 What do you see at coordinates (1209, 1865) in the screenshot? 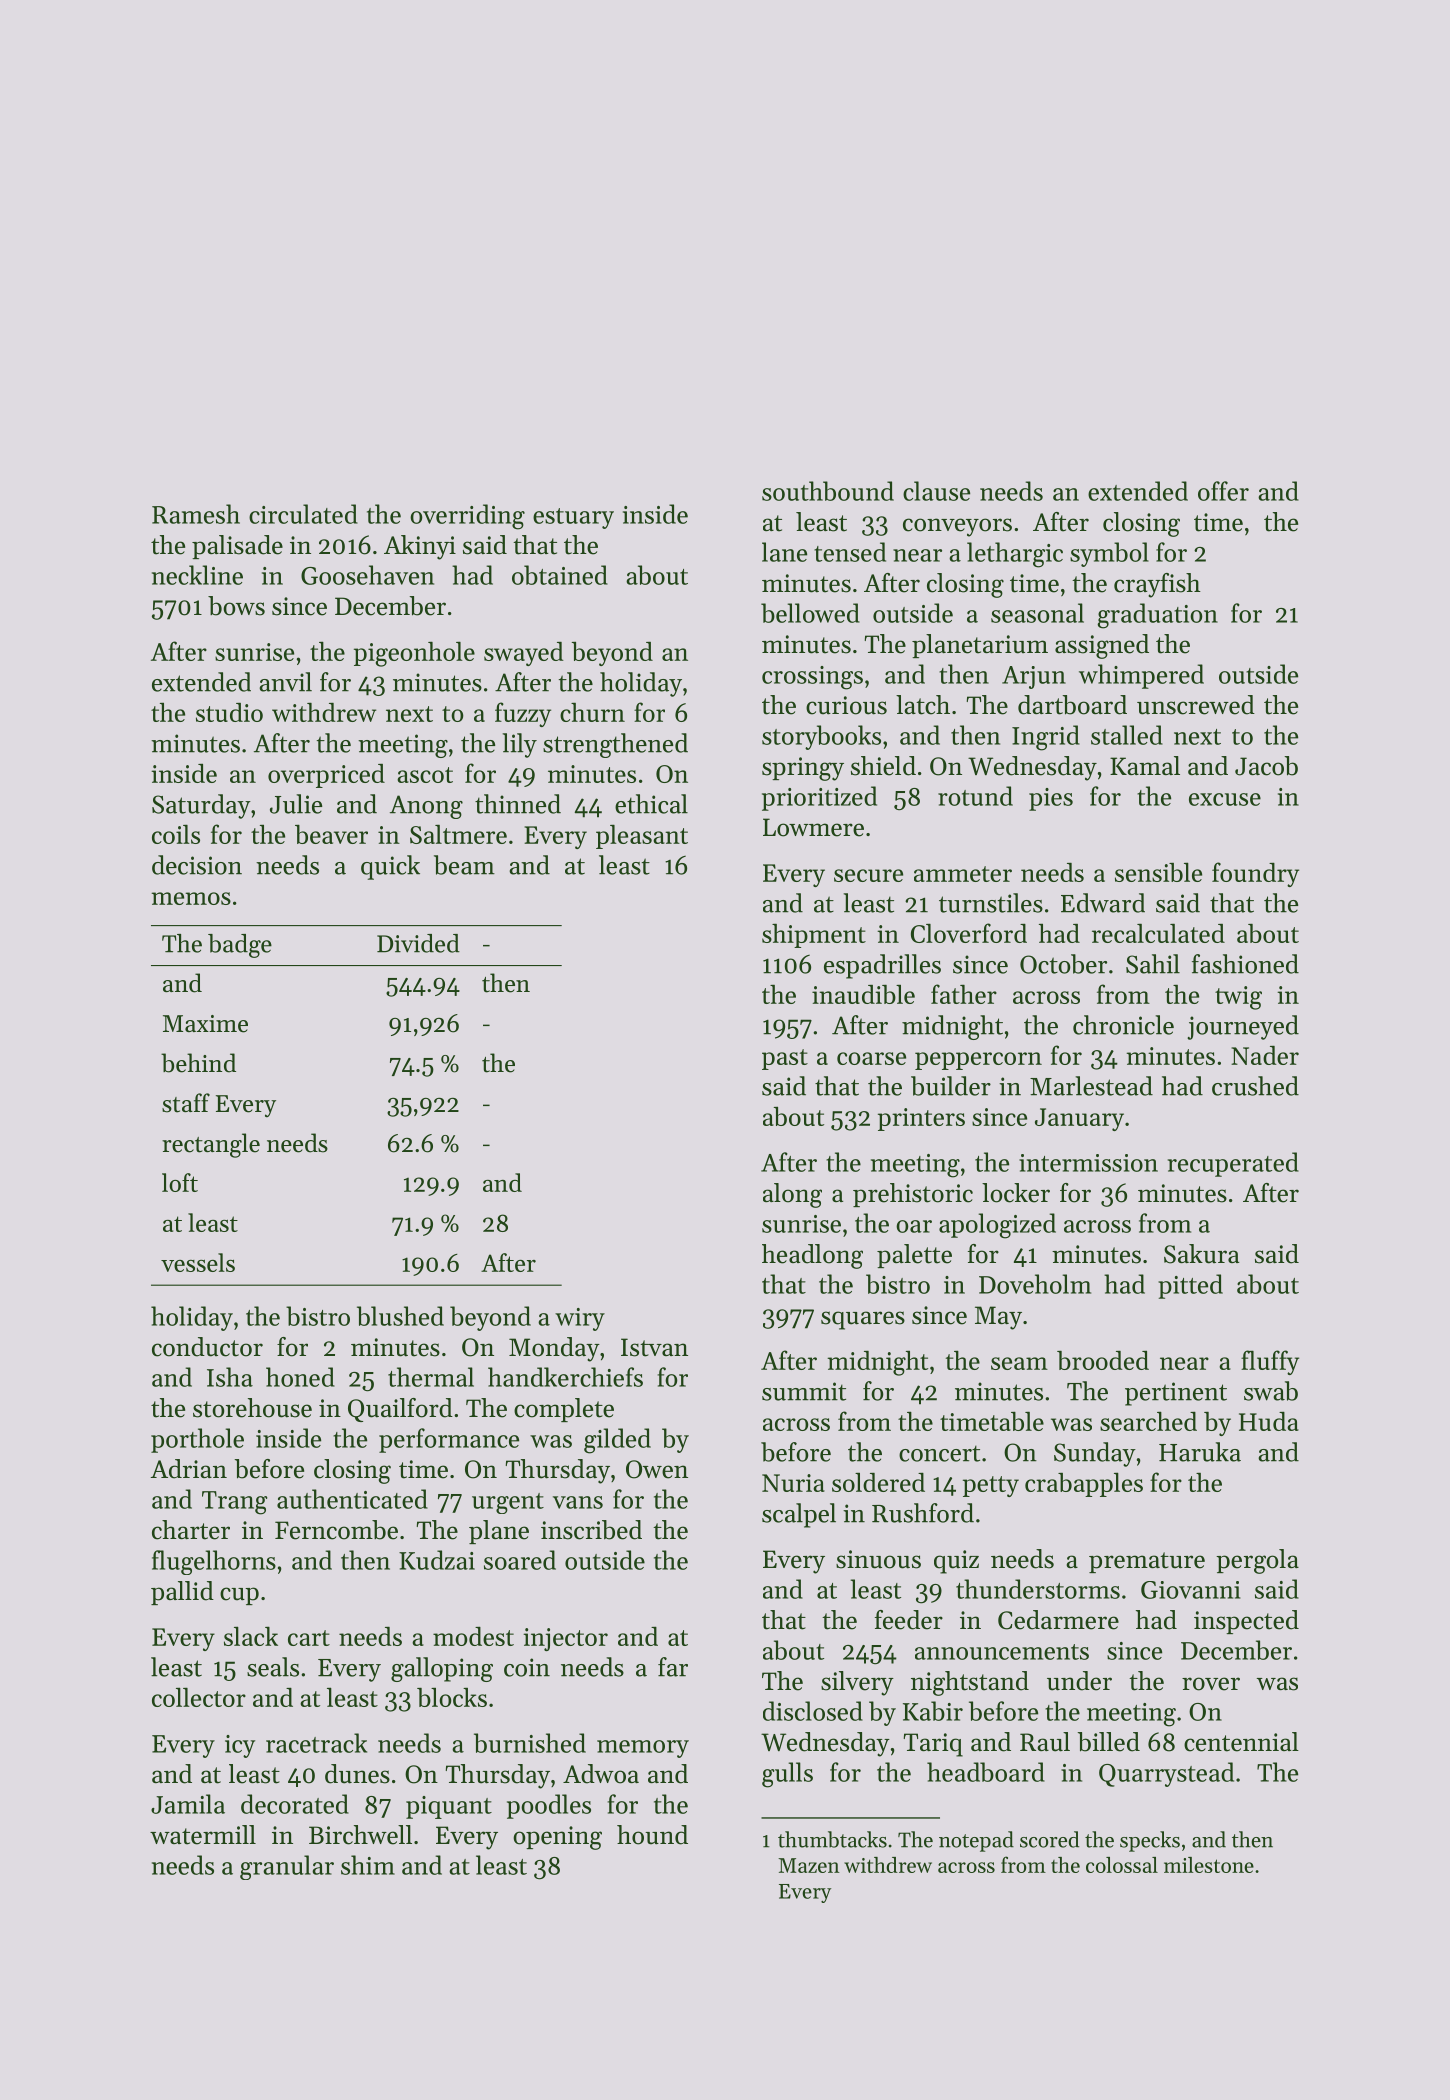
I see `milestone` at bounding box center [1209, 1865].
